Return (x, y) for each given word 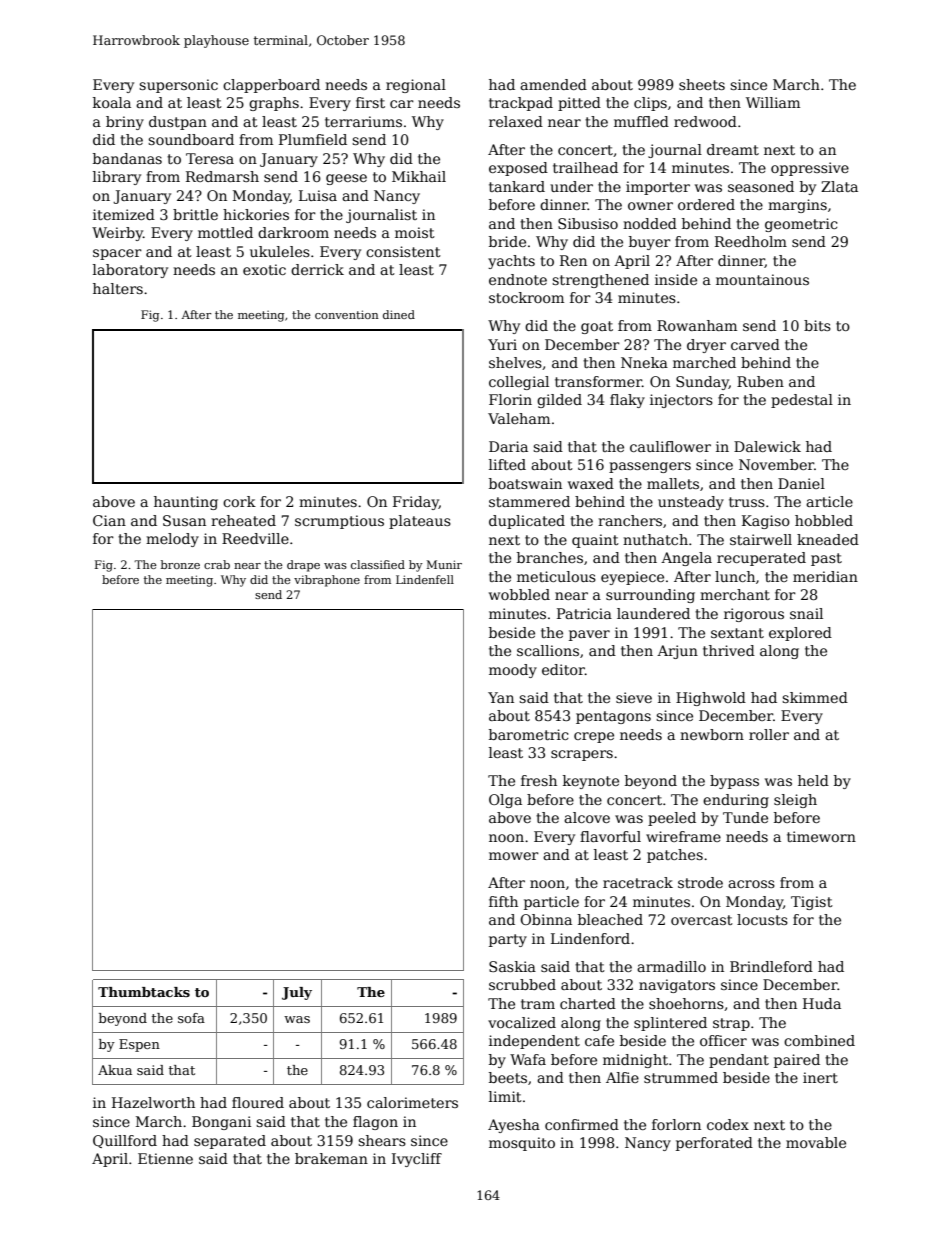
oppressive (810, 169)
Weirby (117, 234)
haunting (186, 503)
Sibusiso (588, 223)
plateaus (420, 522)
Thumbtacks (144, 992)
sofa (191, 1018)
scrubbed (522, 984)
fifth (503, 901)
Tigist (812, 903)
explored (800, 634)
